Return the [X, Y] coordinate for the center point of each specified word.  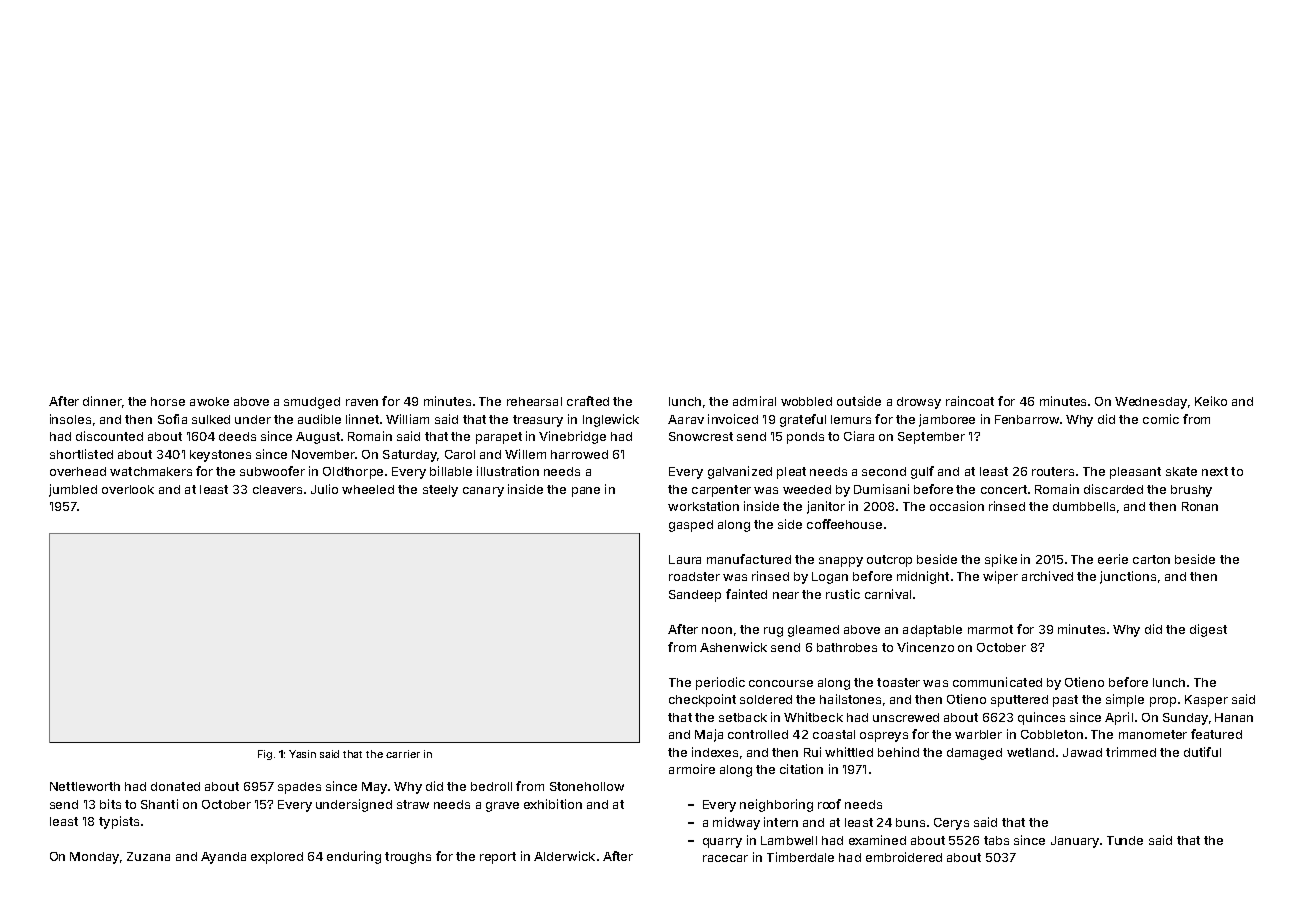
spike [1001, 560]
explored [277, 858]
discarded [1113, 489]
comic [1161, 419]
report [498, 858]
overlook [128, 489]
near [786, 595]
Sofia [172, 419]
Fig [265, 755]
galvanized [740, 472]
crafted [588, 401]
